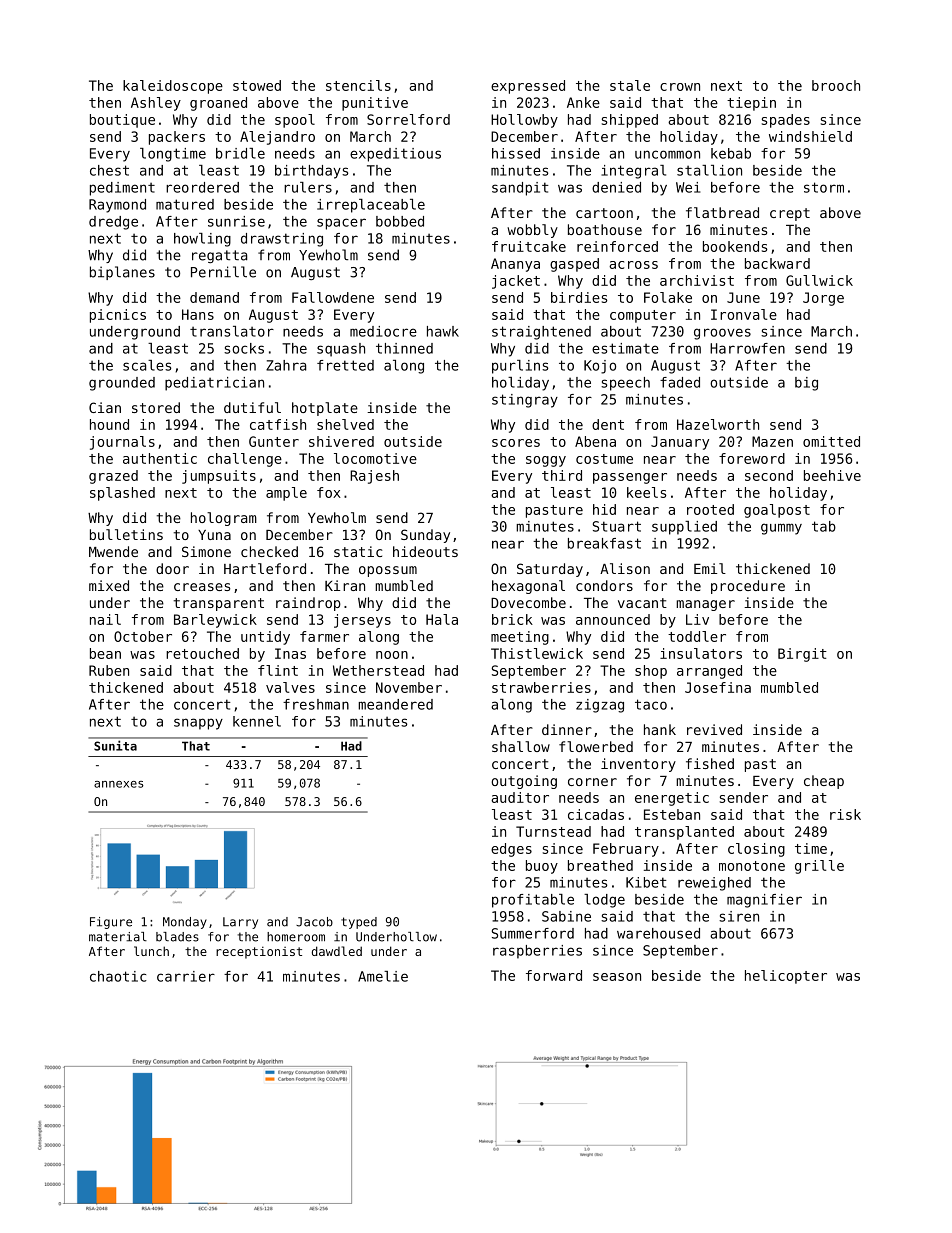  I want to click on bulletins, so click(126, 534).
